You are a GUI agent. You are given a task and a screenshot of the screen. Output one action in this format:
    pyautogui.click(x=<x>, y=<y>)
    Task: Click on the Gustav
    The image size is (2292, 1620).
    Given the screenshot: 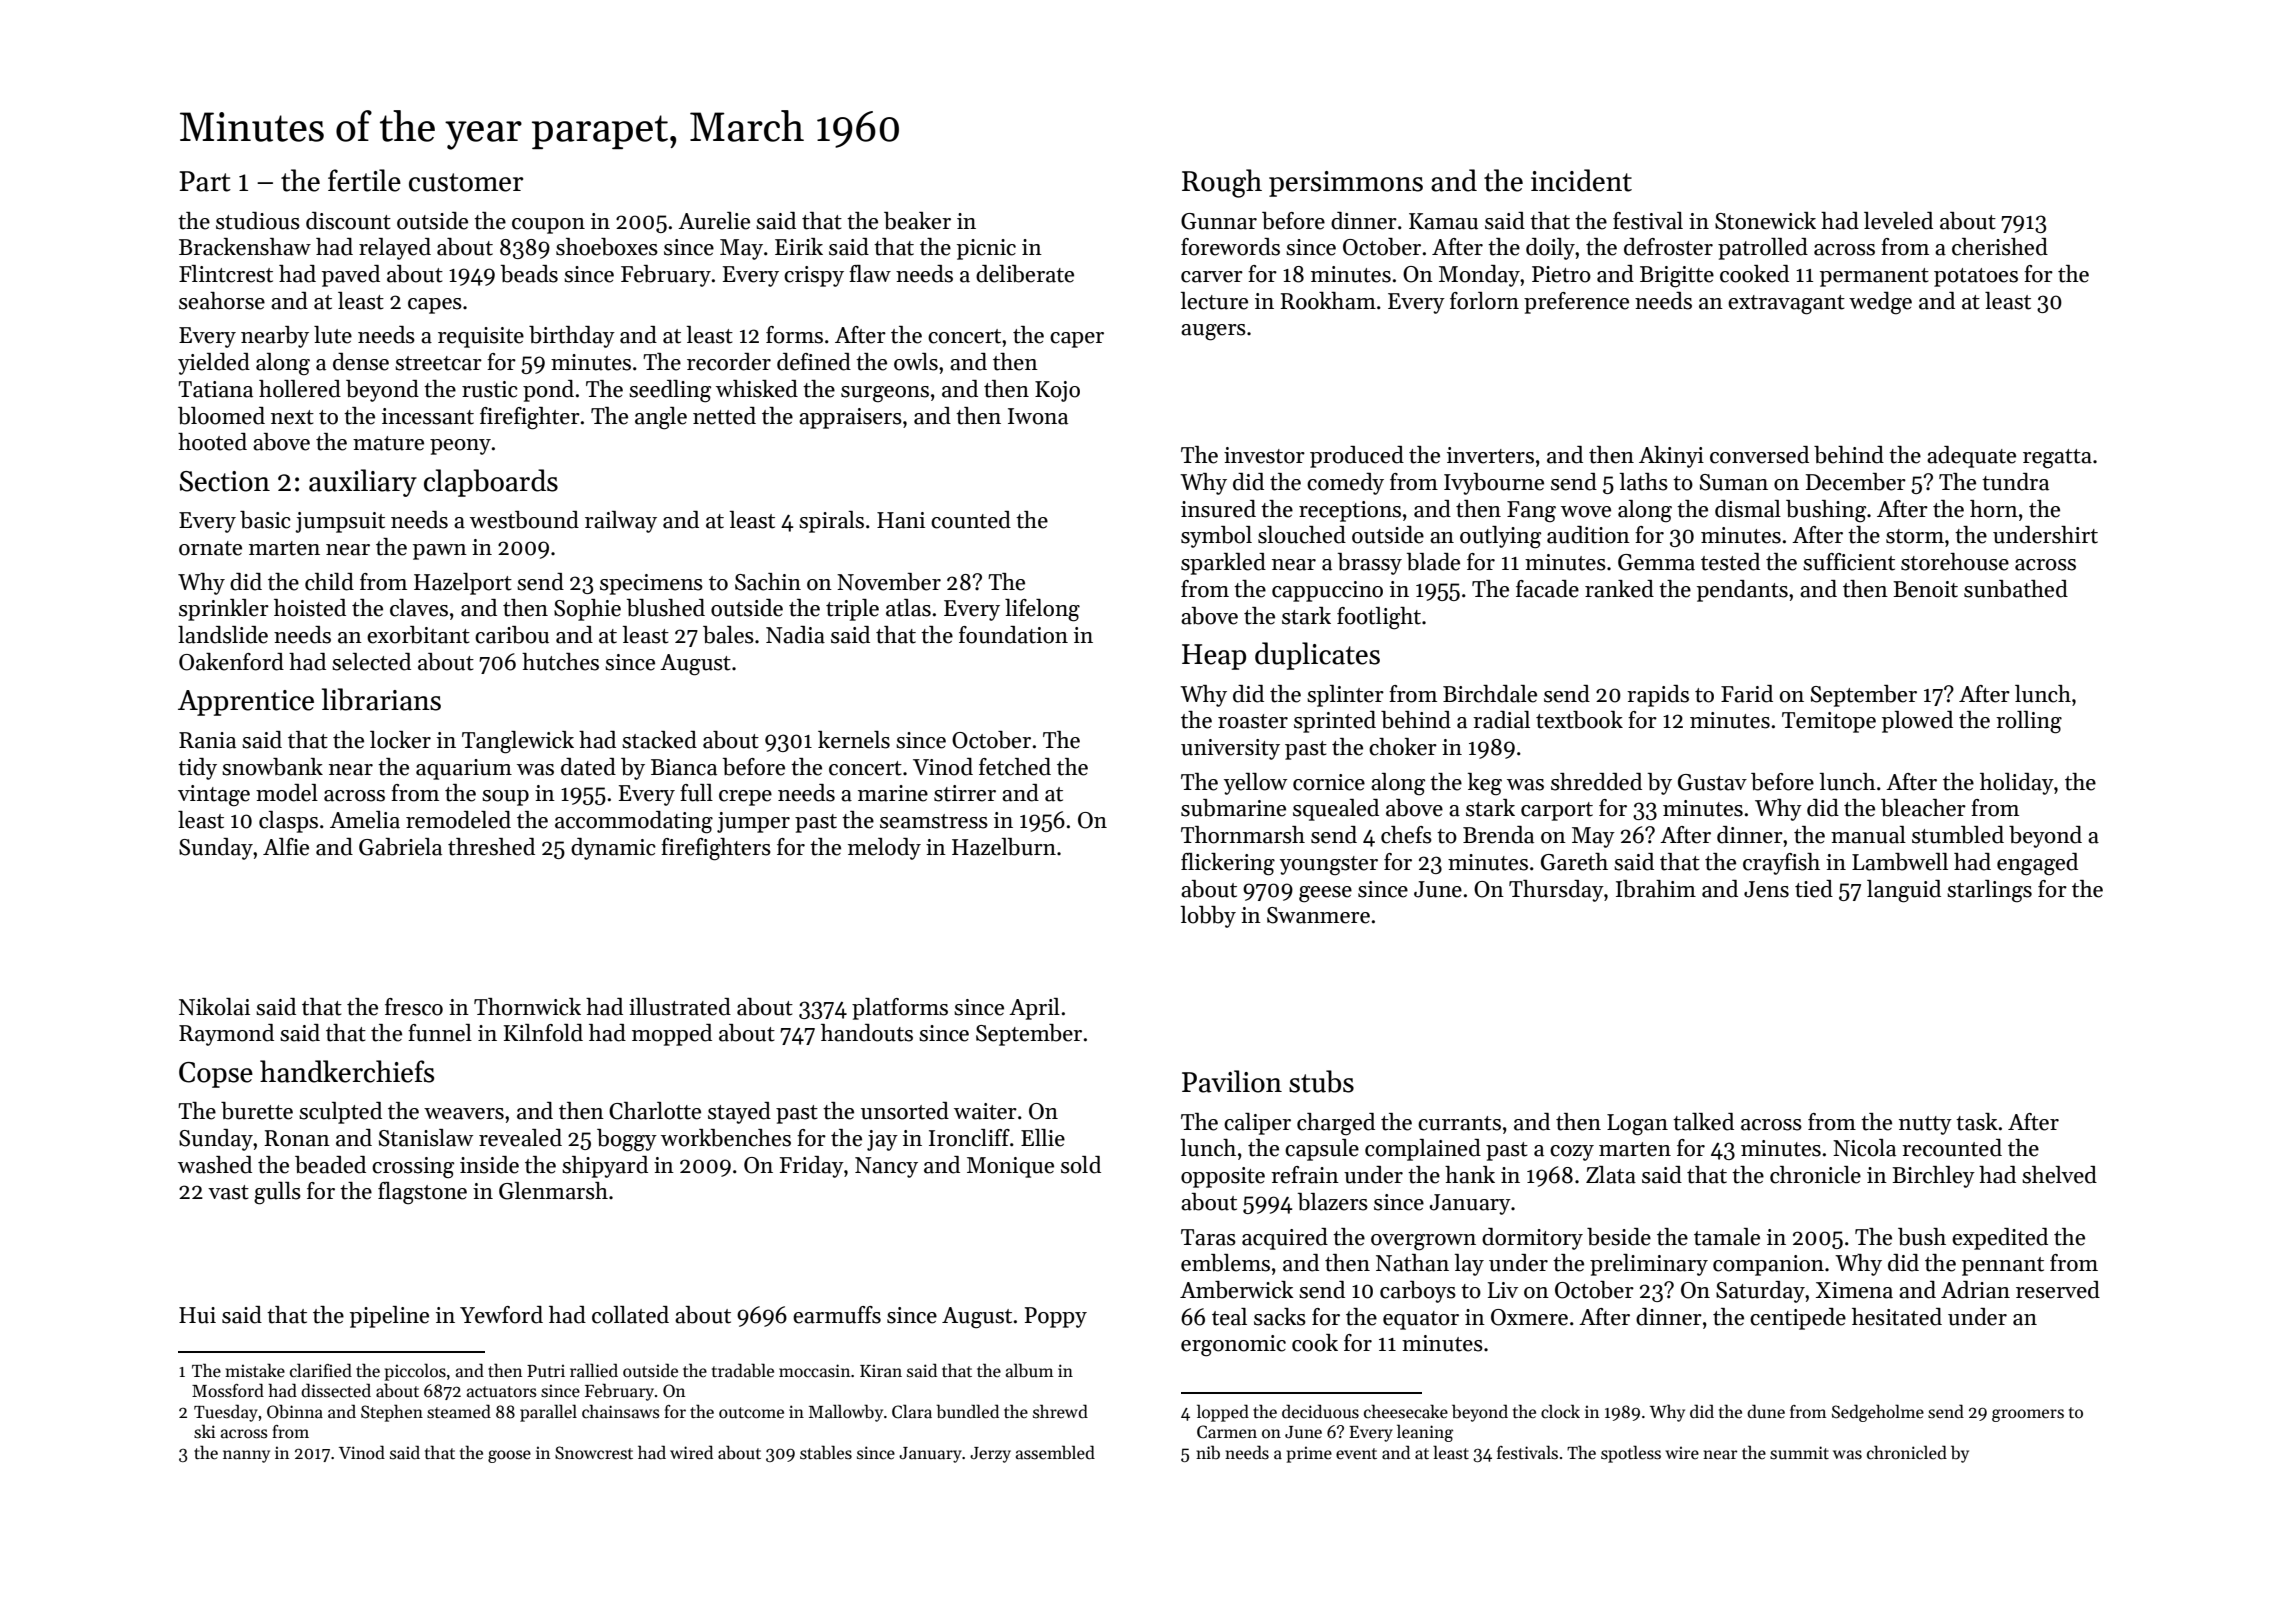 What is the action you would take?
    pyautogui.click(x=1712, y=782)
